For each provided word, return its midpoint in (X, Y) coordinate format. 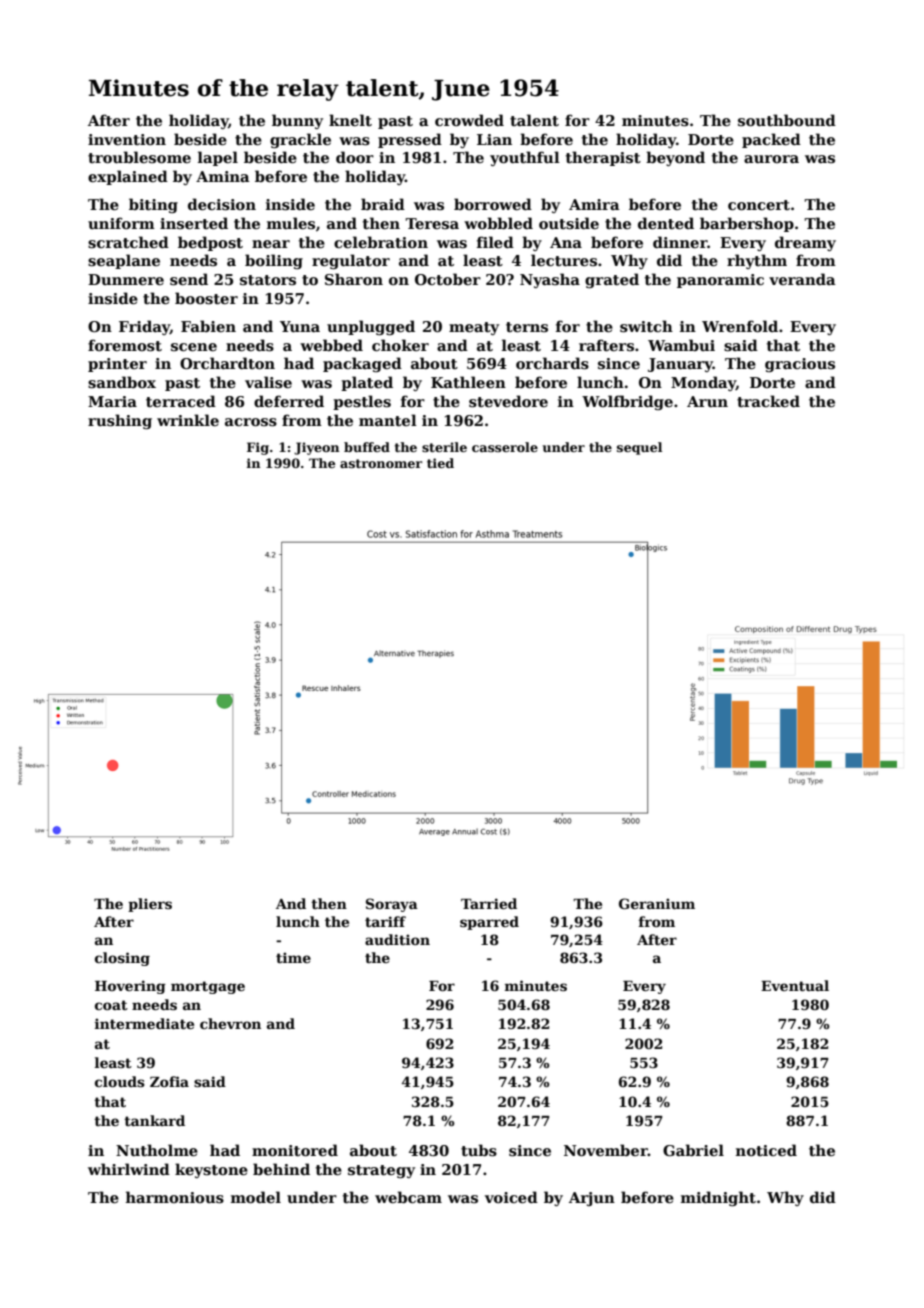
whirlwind (129, 1169)
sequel (639, 448)
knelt (350, 120)
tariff (385, 921)
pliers (150, 905)
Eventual (795, 985)
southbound (787, 120)
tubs (479, 1150)
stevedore (508, 401)
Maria (112, 401)
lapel (218, 158)
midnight (718, 1198)
